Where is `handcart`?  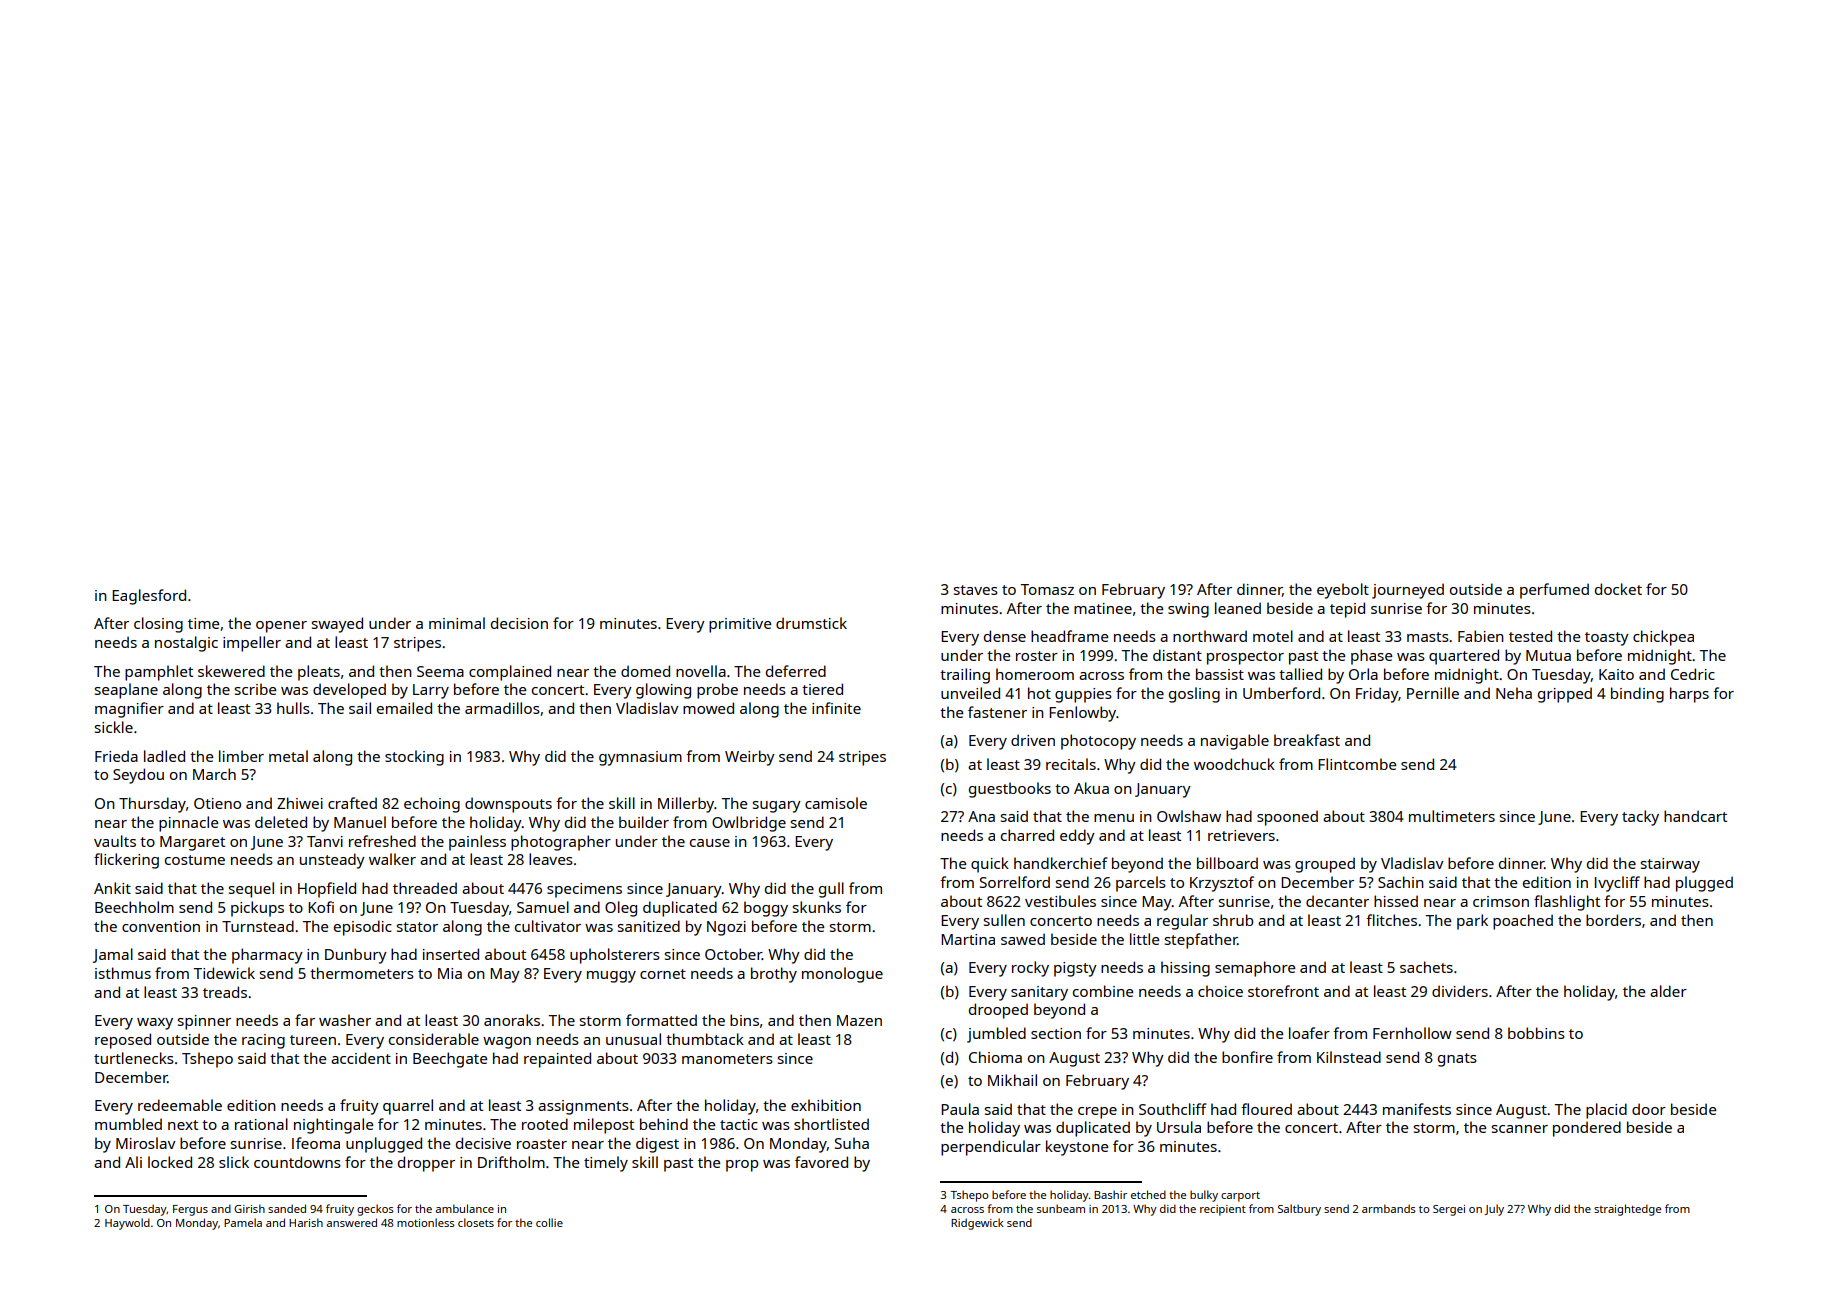 handcart is located at coordinates (1695, 816).
